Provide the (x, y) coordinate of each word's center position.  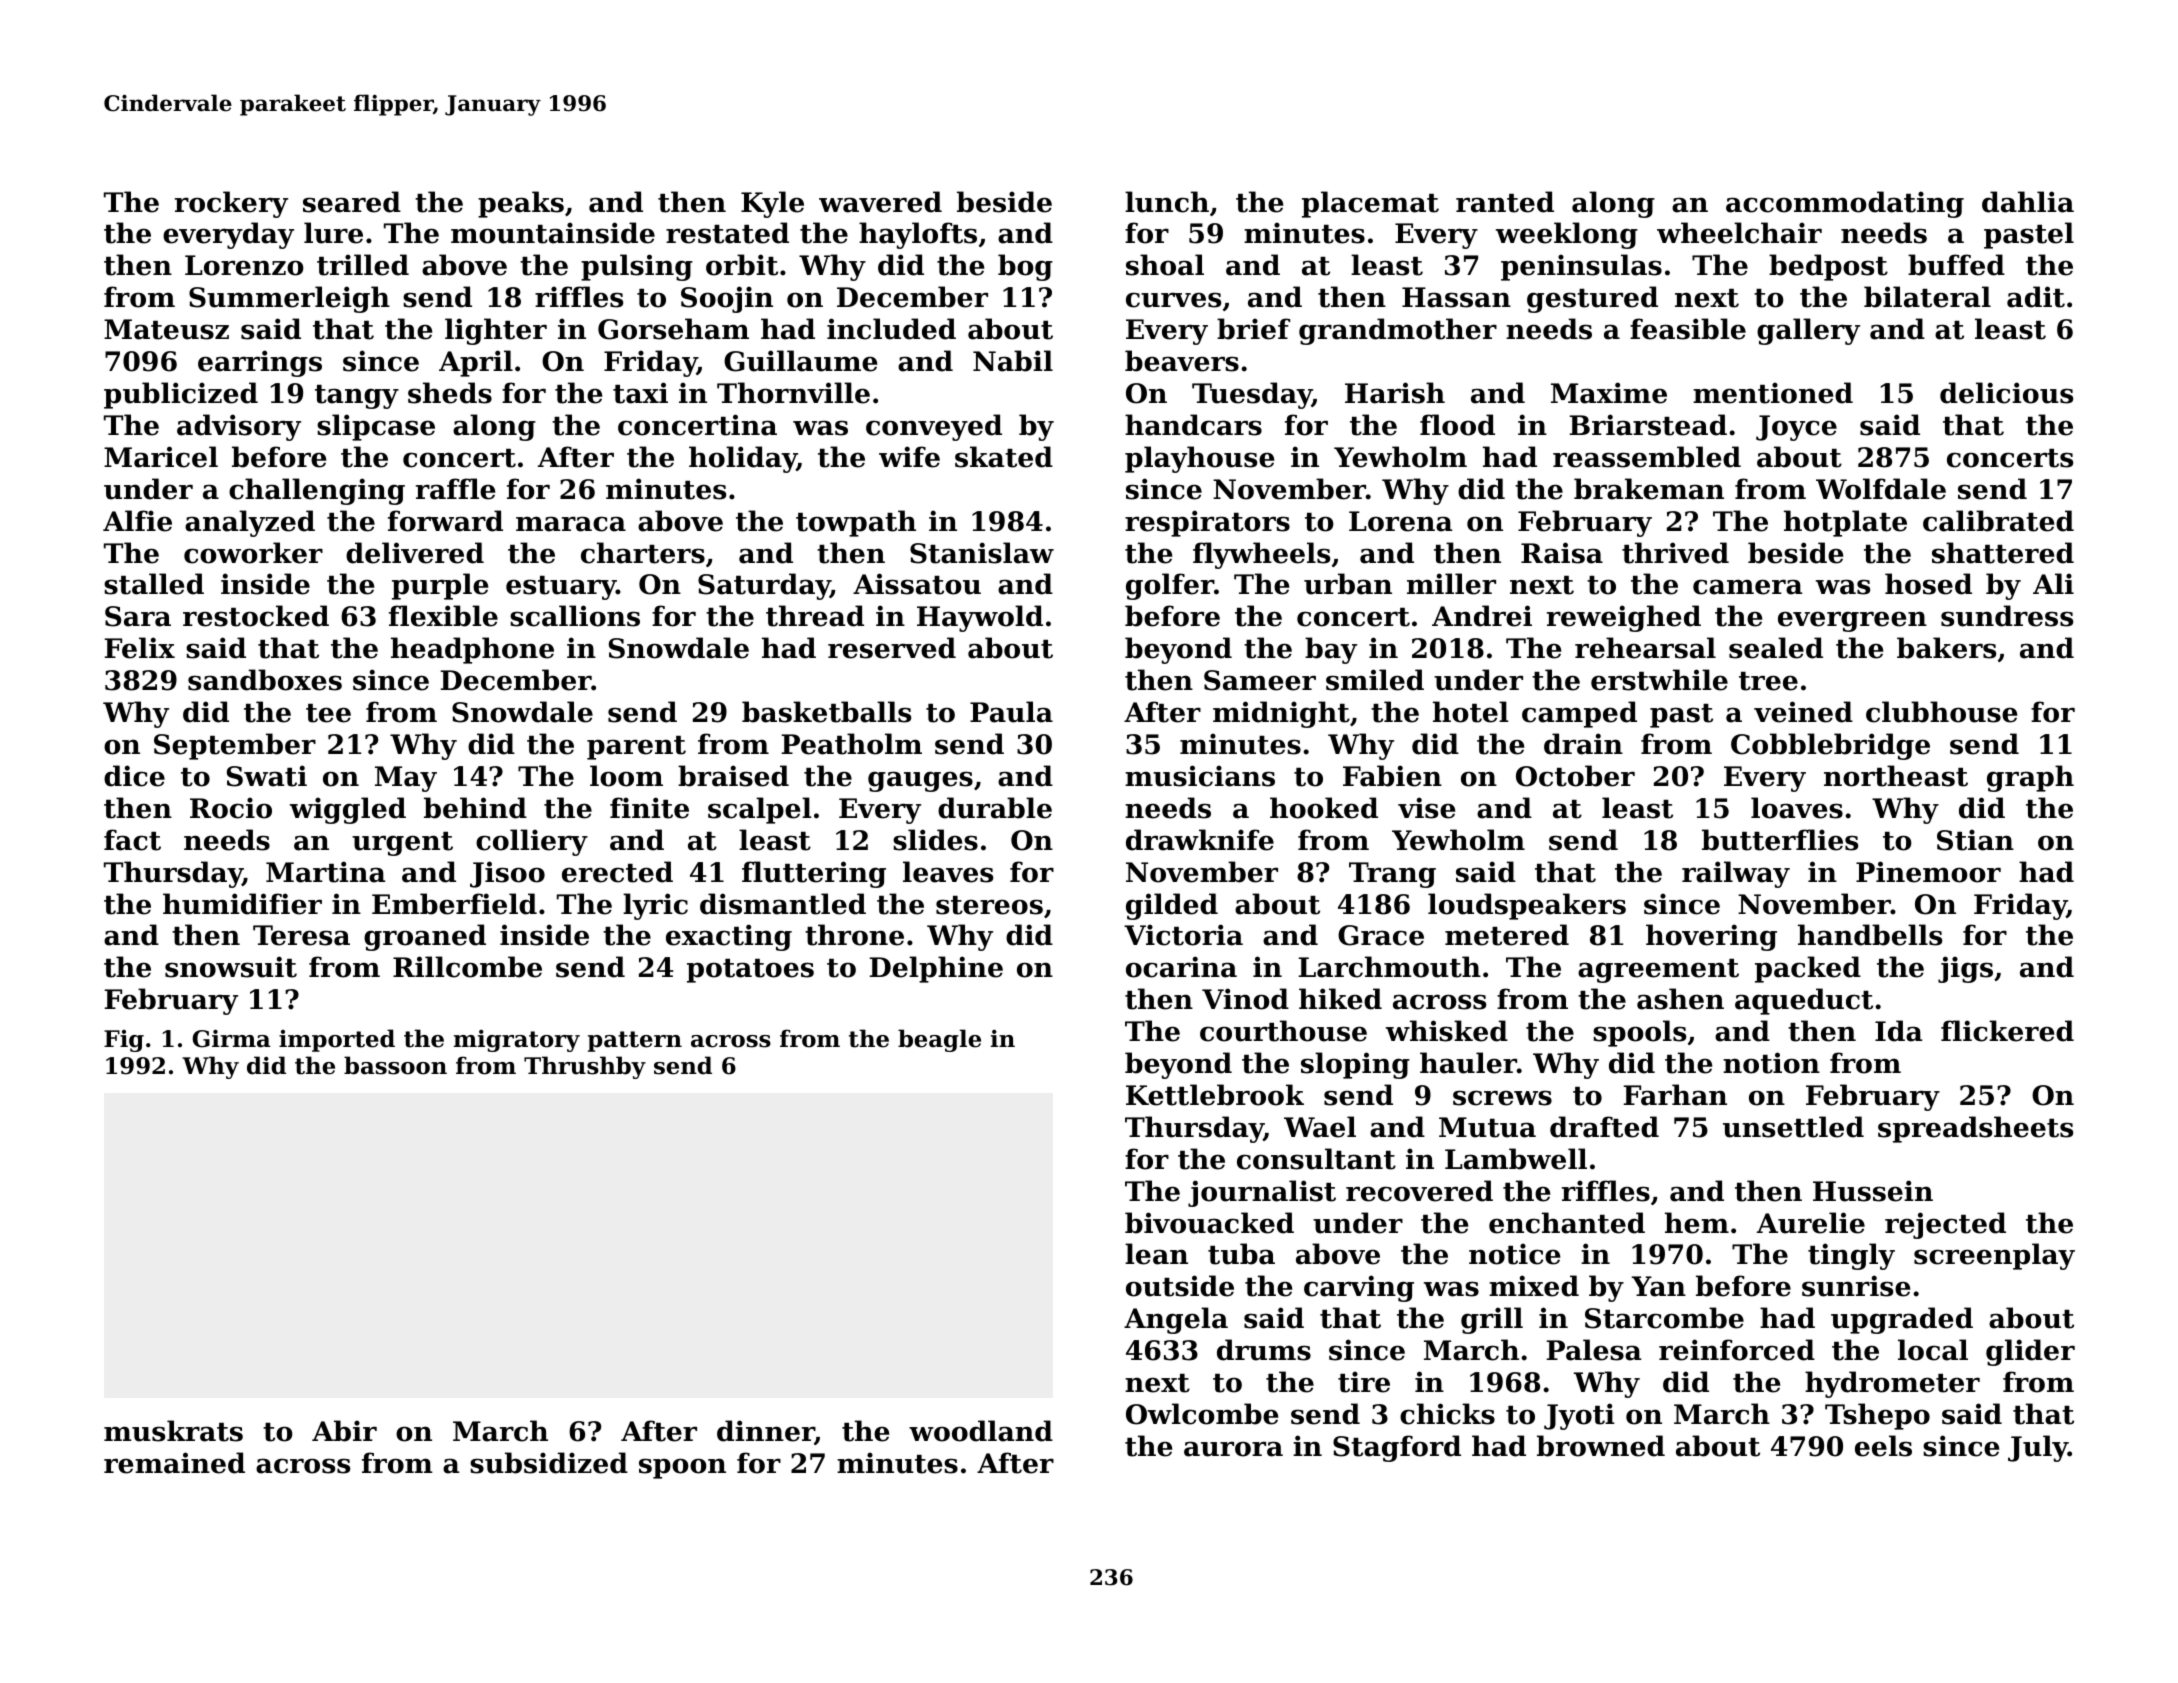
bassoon (395, 1065)
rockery (231, 204)
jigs (1965, 969)
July (2038, 1448)
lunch (1167, 202)
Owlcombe (1202, 1414)
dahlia (2028, 202)
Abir (344, 1431)
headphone (472, 650)
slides (935, 840)
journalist (1262, 1193)
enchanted (1567, 1223)
